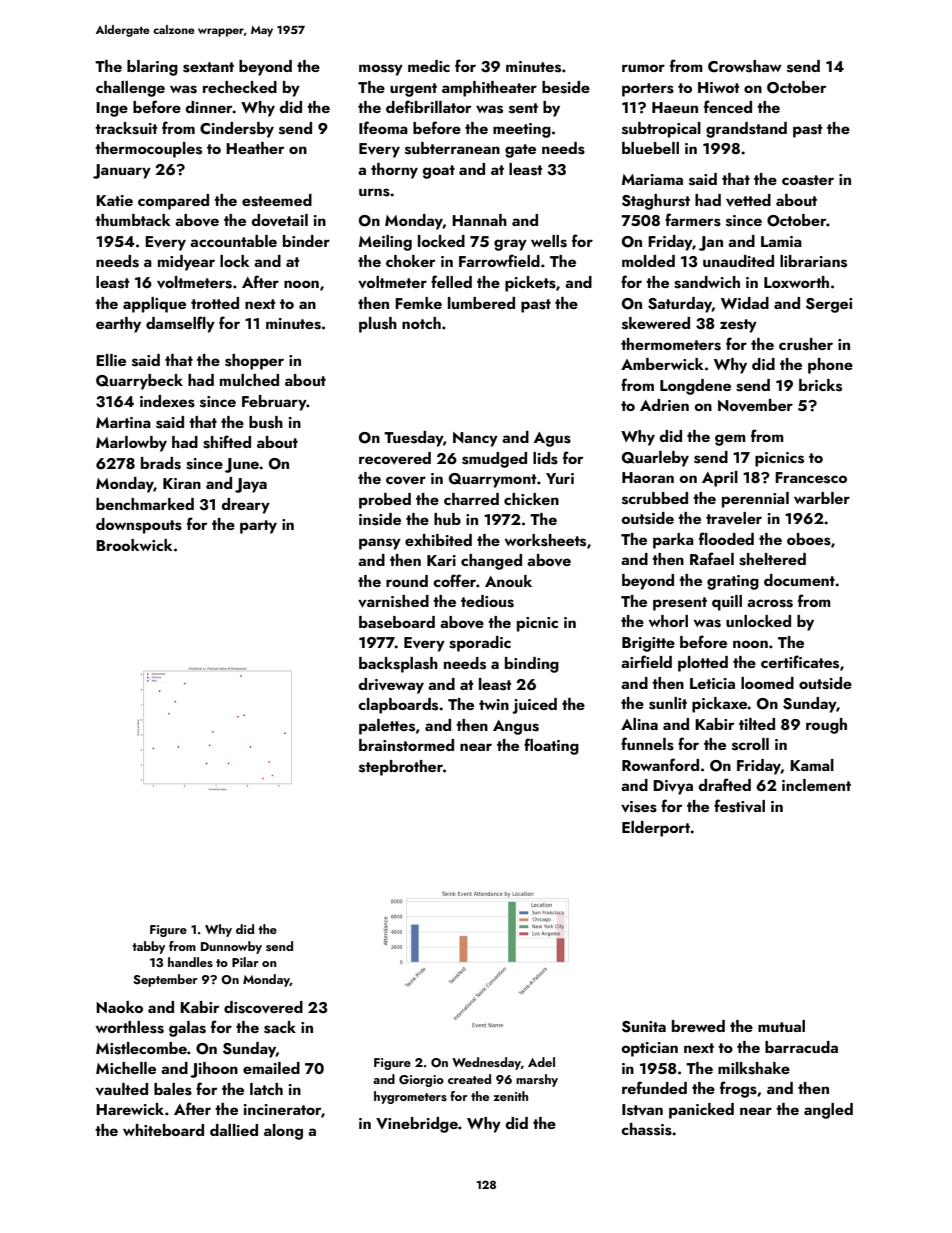 This screenshot has width=952, height=1233. What do you see at coordinates (417, 1125) in the screenshot?
I see `Vinebridge` at bounding box center [417, 1125].
